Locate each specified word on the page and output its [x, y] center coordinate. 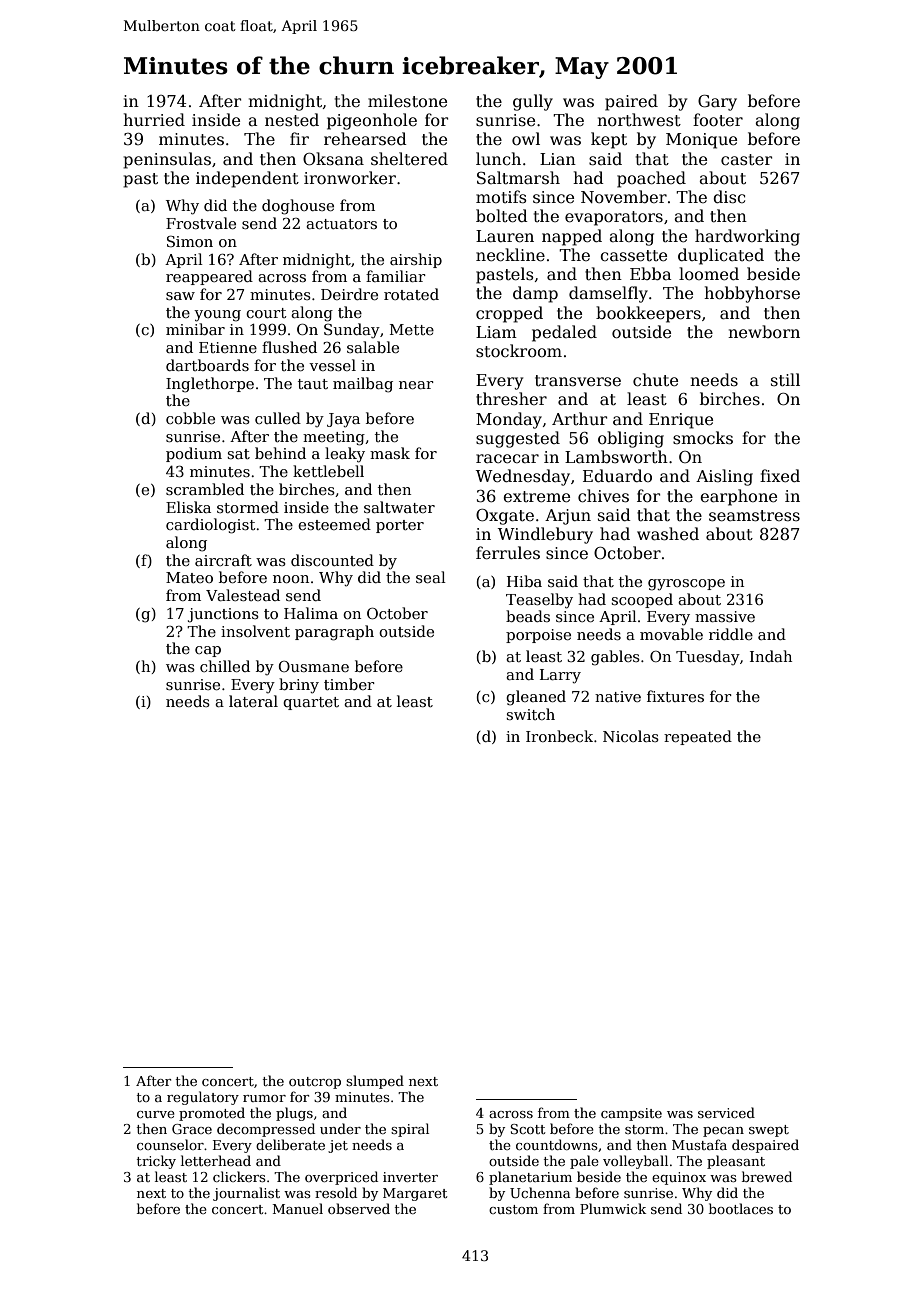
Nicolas [631, 736]
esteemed [334, 524]
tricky [156, 1162]
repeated [698, 737]
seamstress [754, 516]
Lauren [505, 236]
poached [651, 179]
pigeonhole [372, 121]
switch [530, 714]
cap [208, 651]
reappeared [209, 277]
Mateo [189, 577]
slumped [375, 1082]
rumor [264, 1098]
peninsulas [167, 160]
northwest [639, 119]
